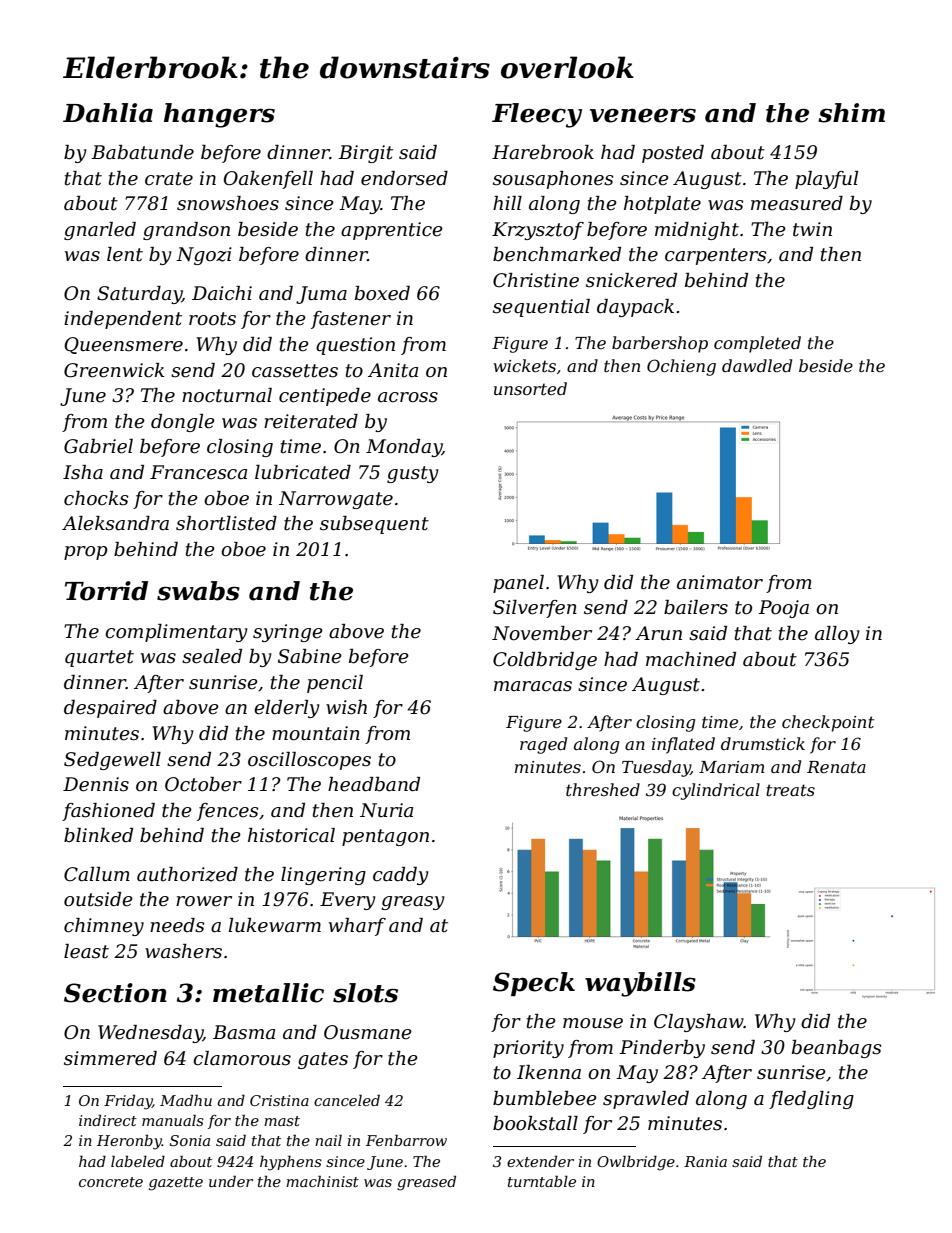 This screenshot has height=1233, width=952. I want to click on Pooja, so click(783, 609).
